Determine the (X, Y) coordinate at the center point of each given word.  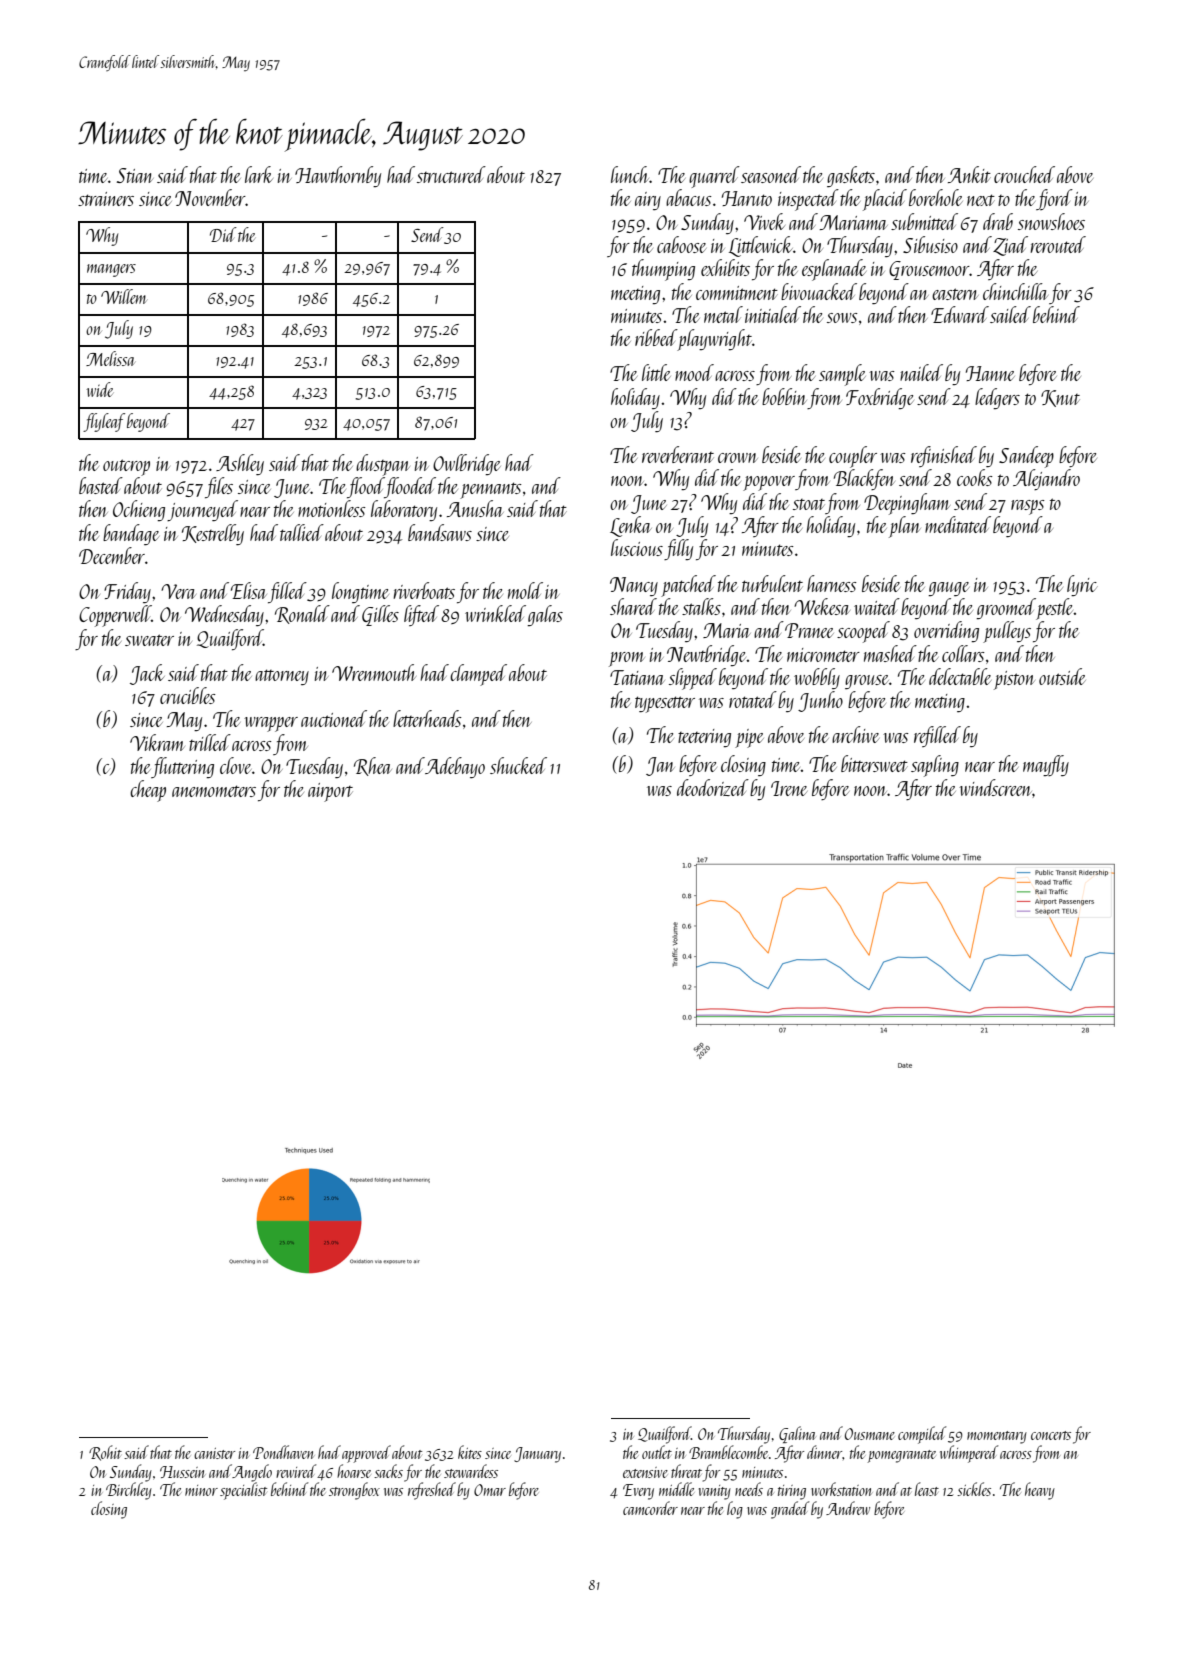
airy (648, 201)
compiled (922, 1435)
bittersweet (874, 763)
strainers (106, 199)
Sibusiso (930, 244)
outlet (657, 1452)
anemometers (214, 791)
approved (366, 1454)
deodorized (713, 787)
